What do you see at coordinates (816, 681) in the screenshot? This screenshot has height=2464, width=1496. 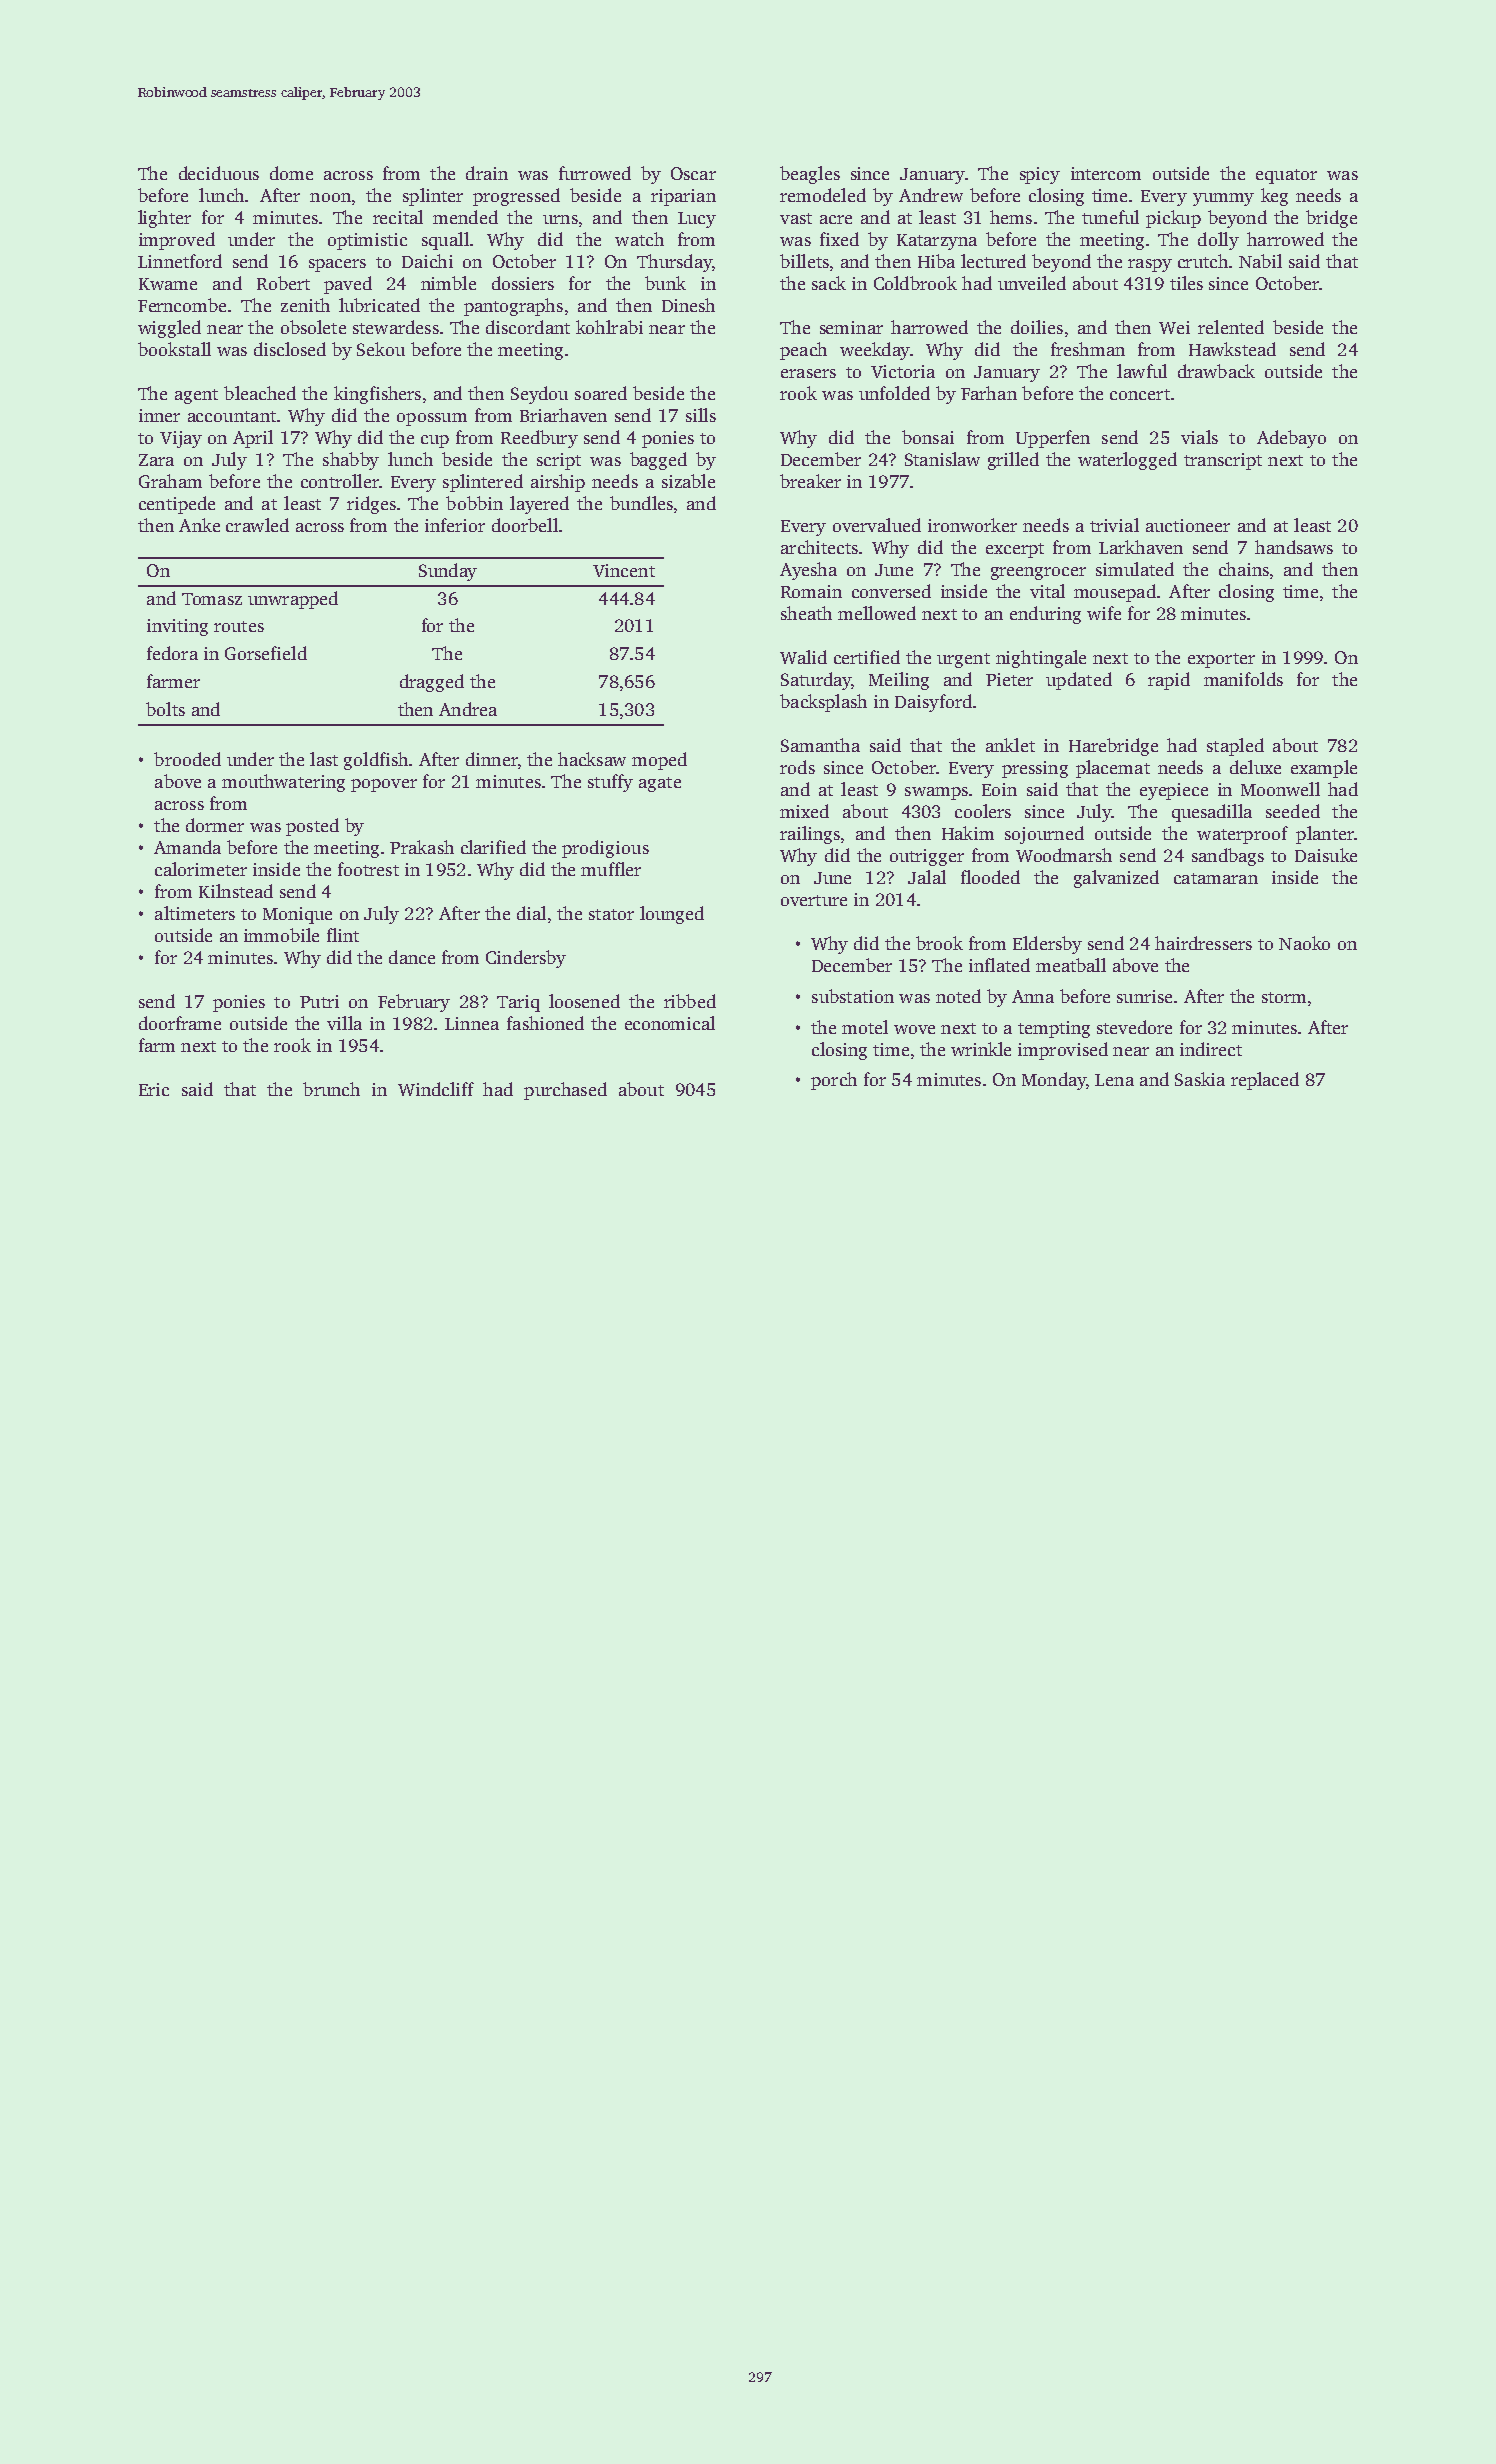 I see `Saturday` at bounding box center [816, 681].
